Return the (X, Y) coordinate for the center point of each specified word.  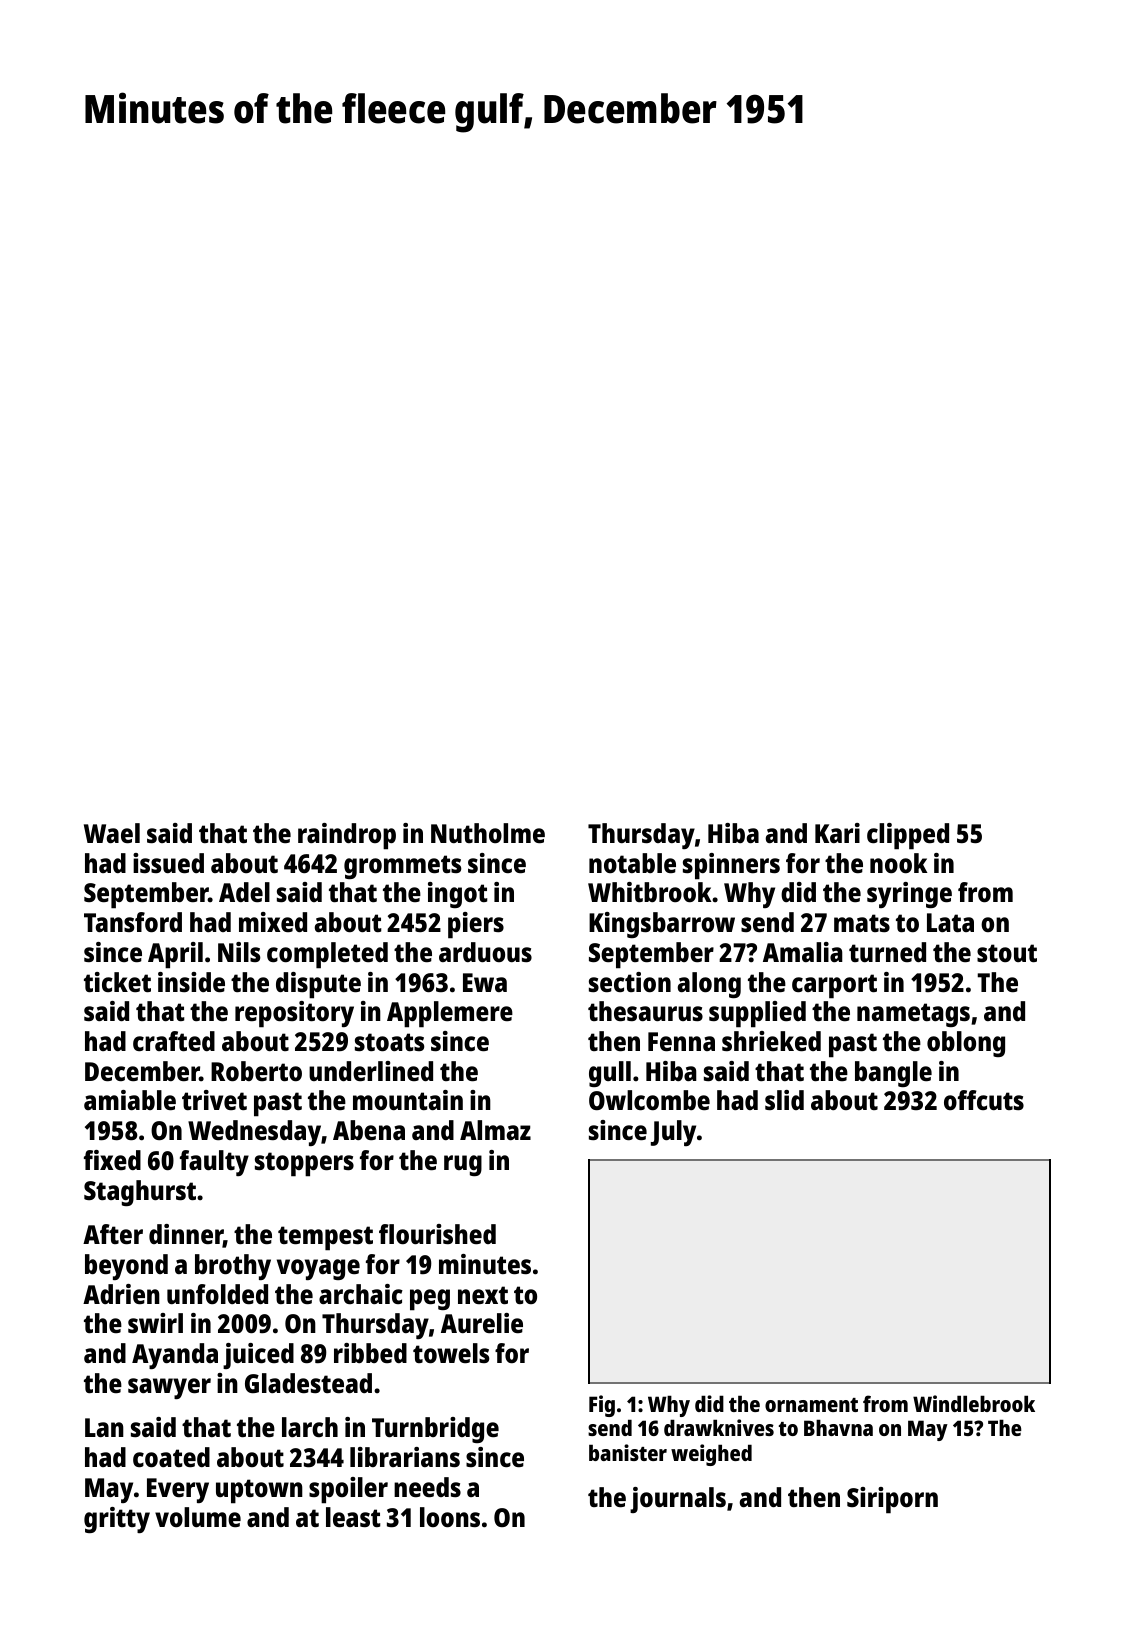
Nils (239, 952)
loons (450, 1517)
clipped (908, 836)
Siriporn (892, 1500)
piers (476, 925)
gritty (117, 1520)
